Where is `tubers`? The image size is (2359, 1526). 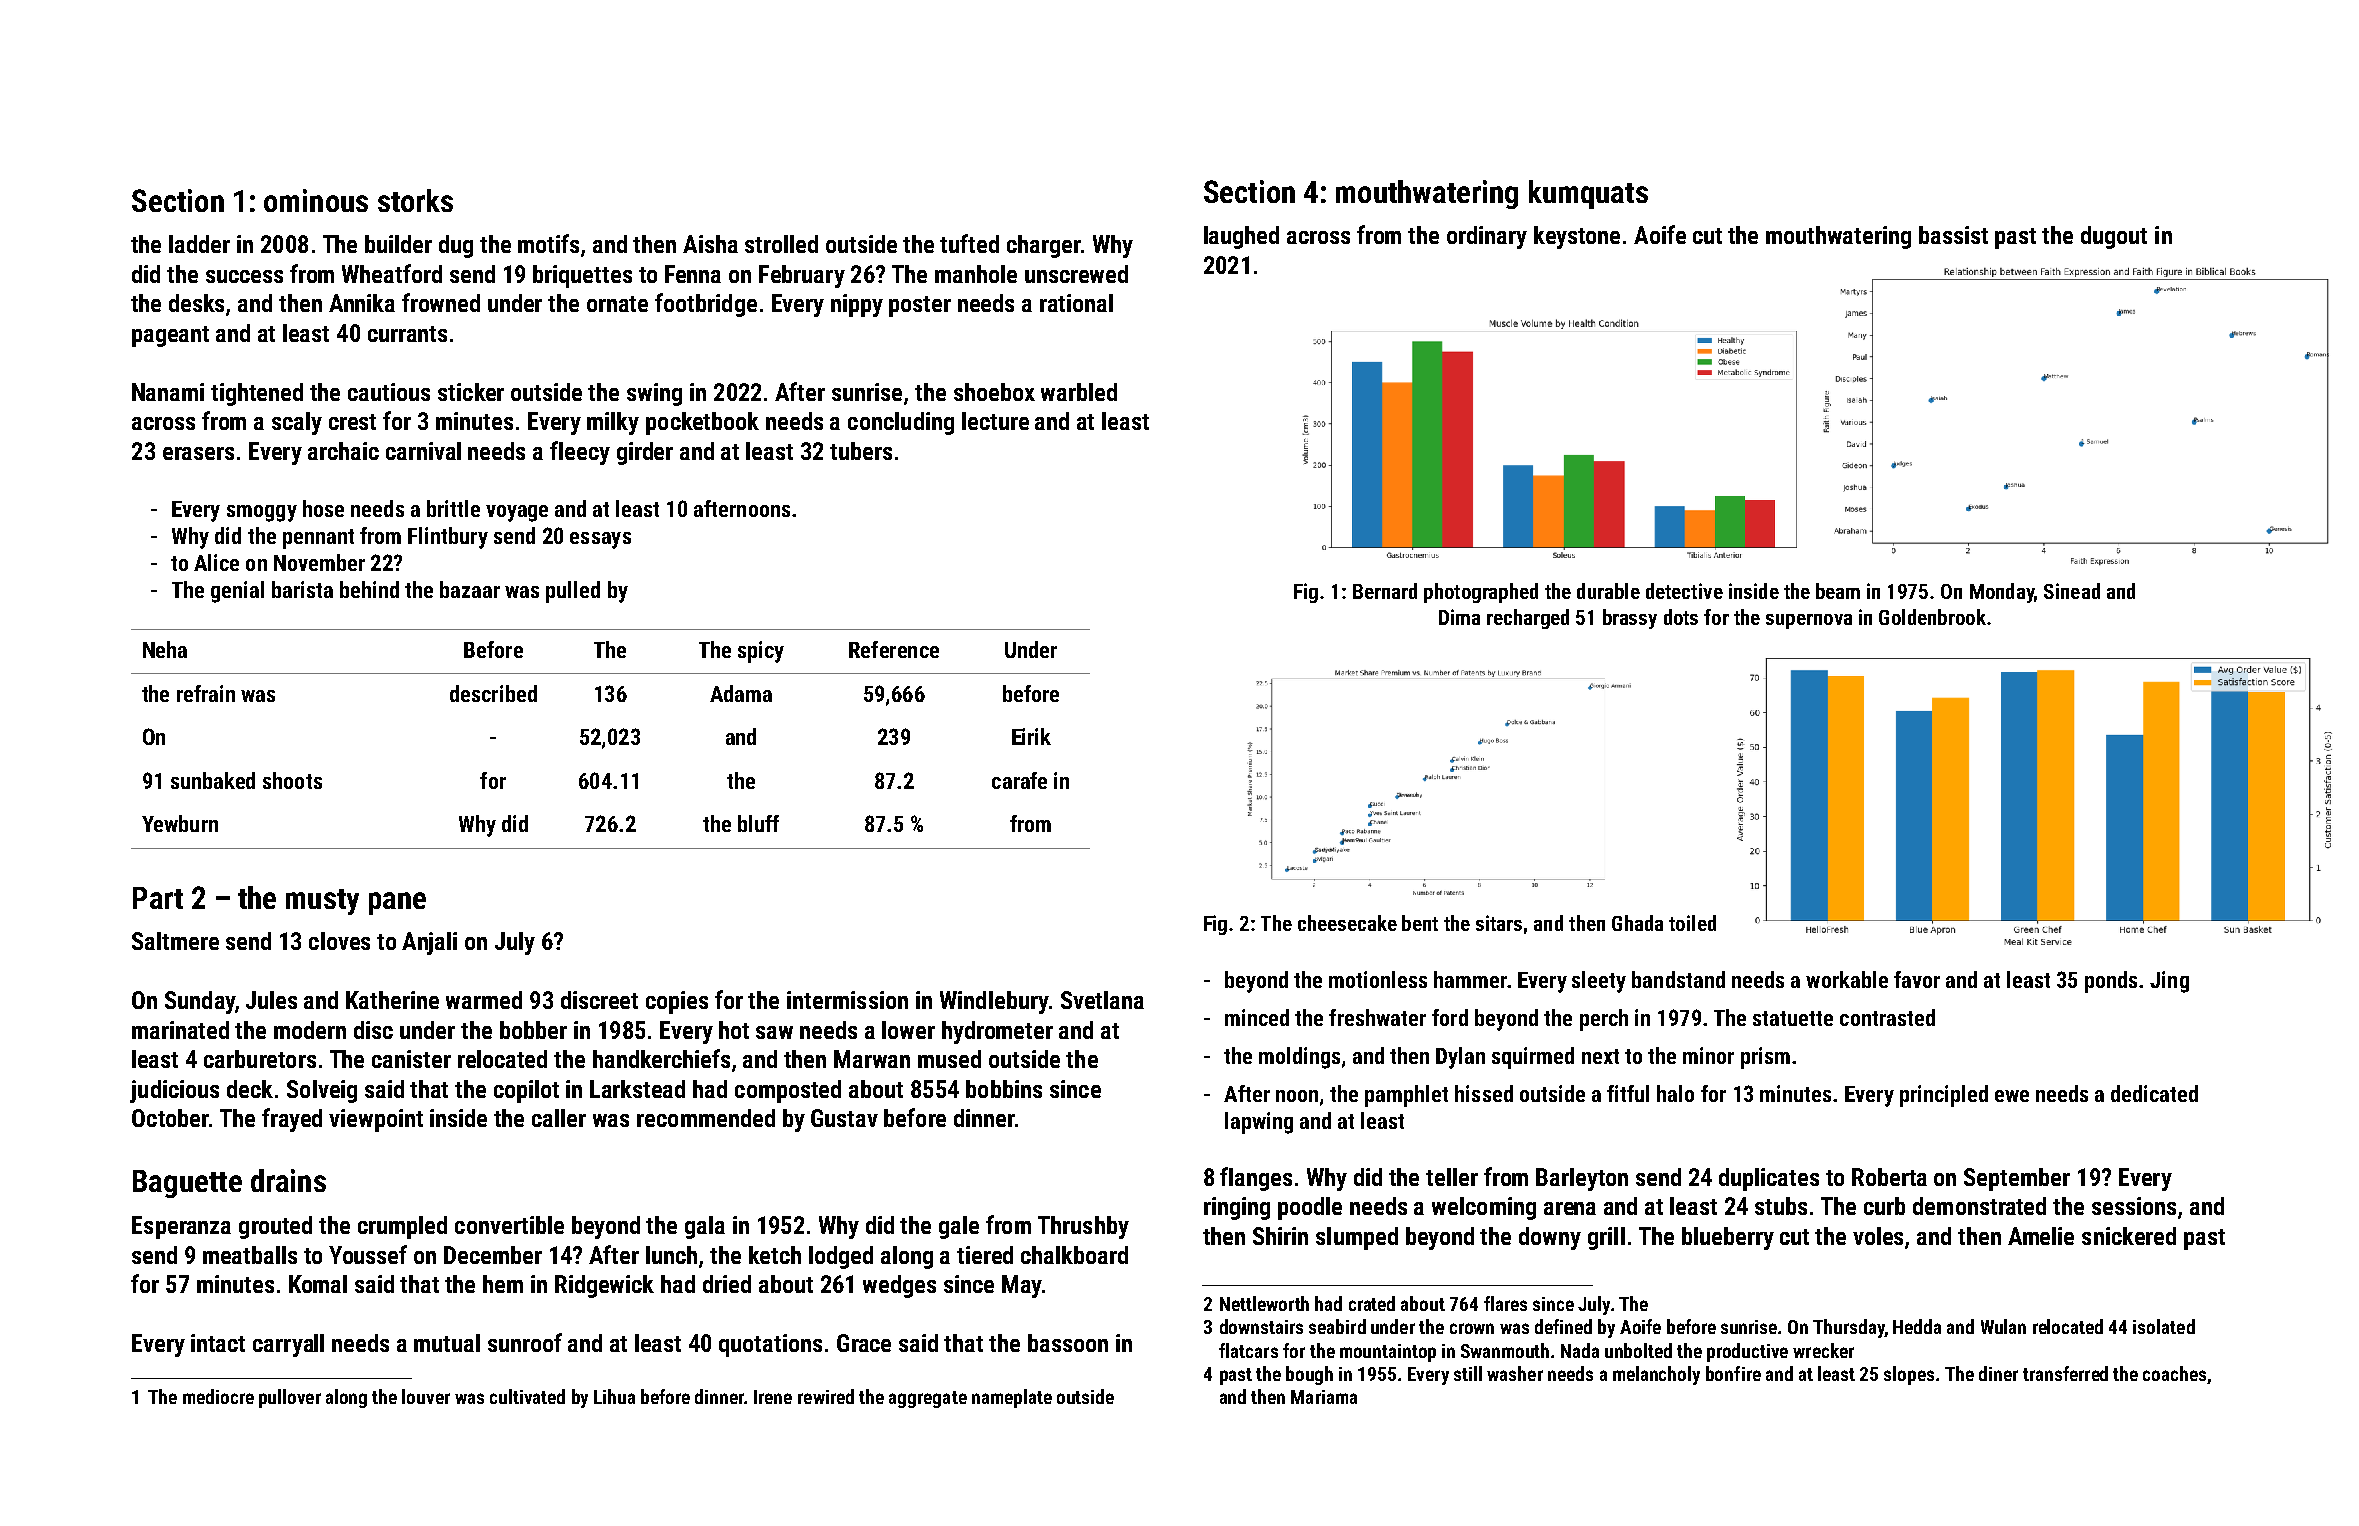 tubers is located at coordinates (861, 451).
